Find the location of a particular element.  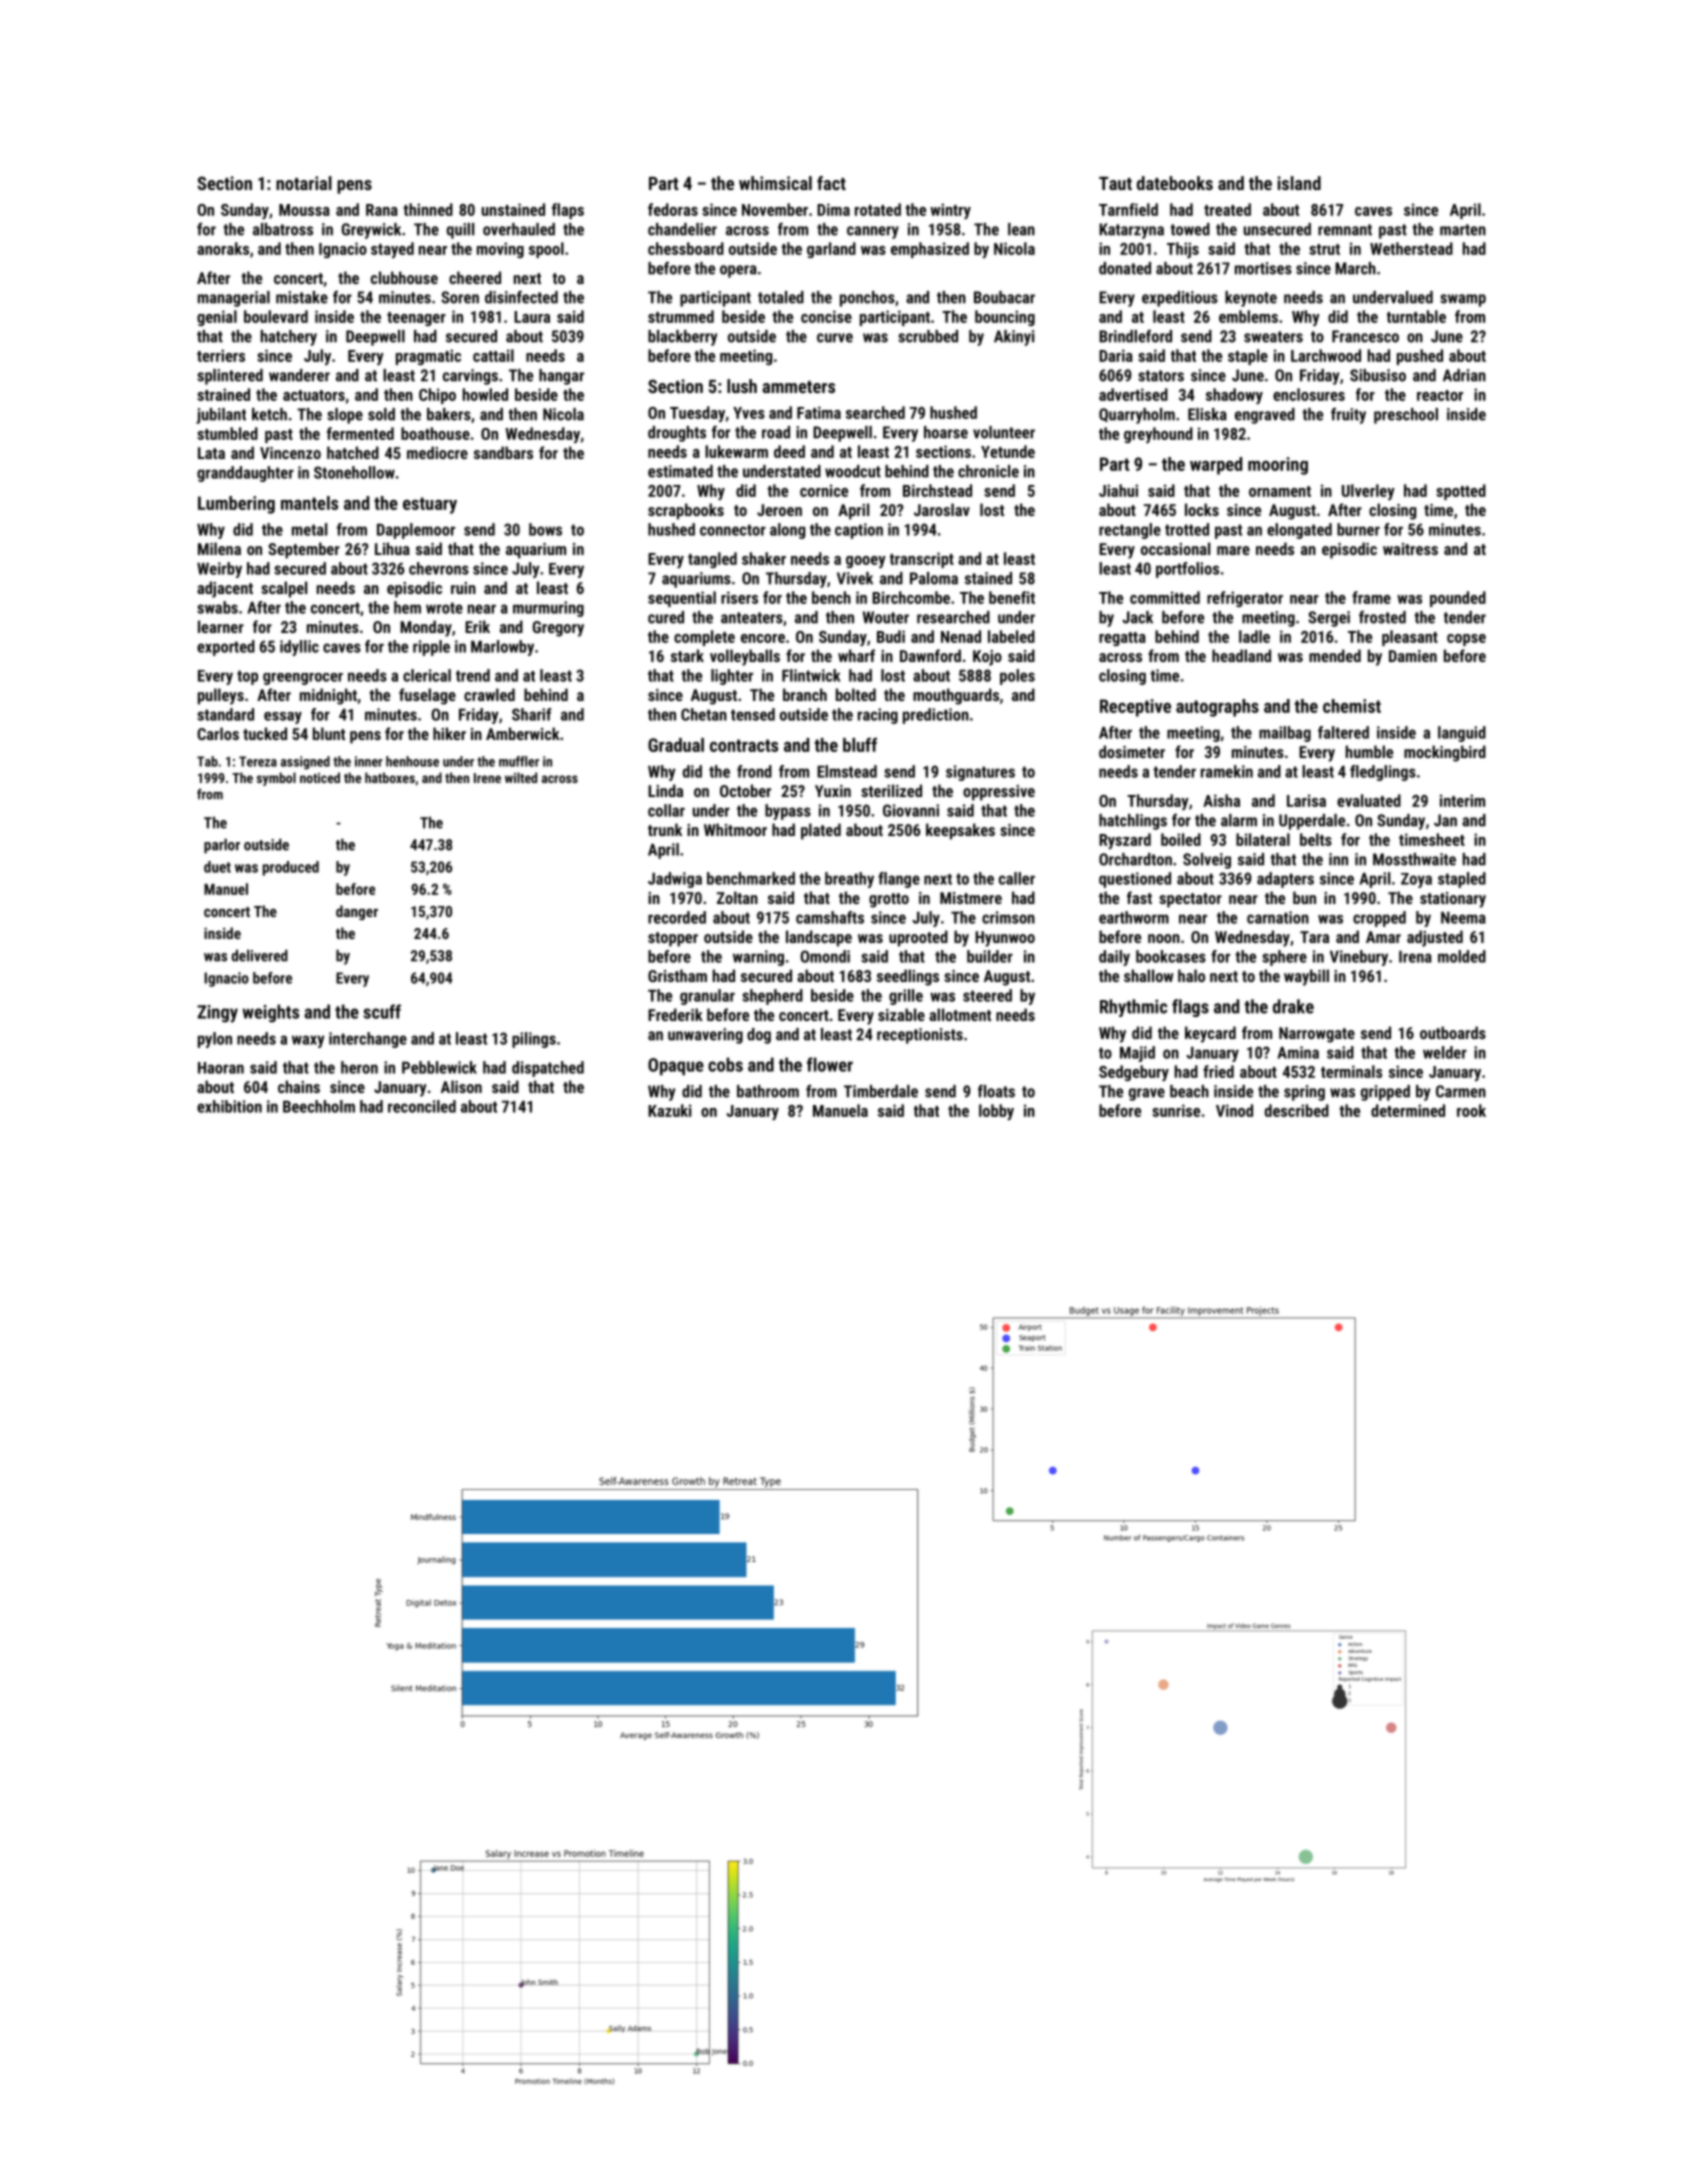

notarial is located at coordinates (304, 183).
